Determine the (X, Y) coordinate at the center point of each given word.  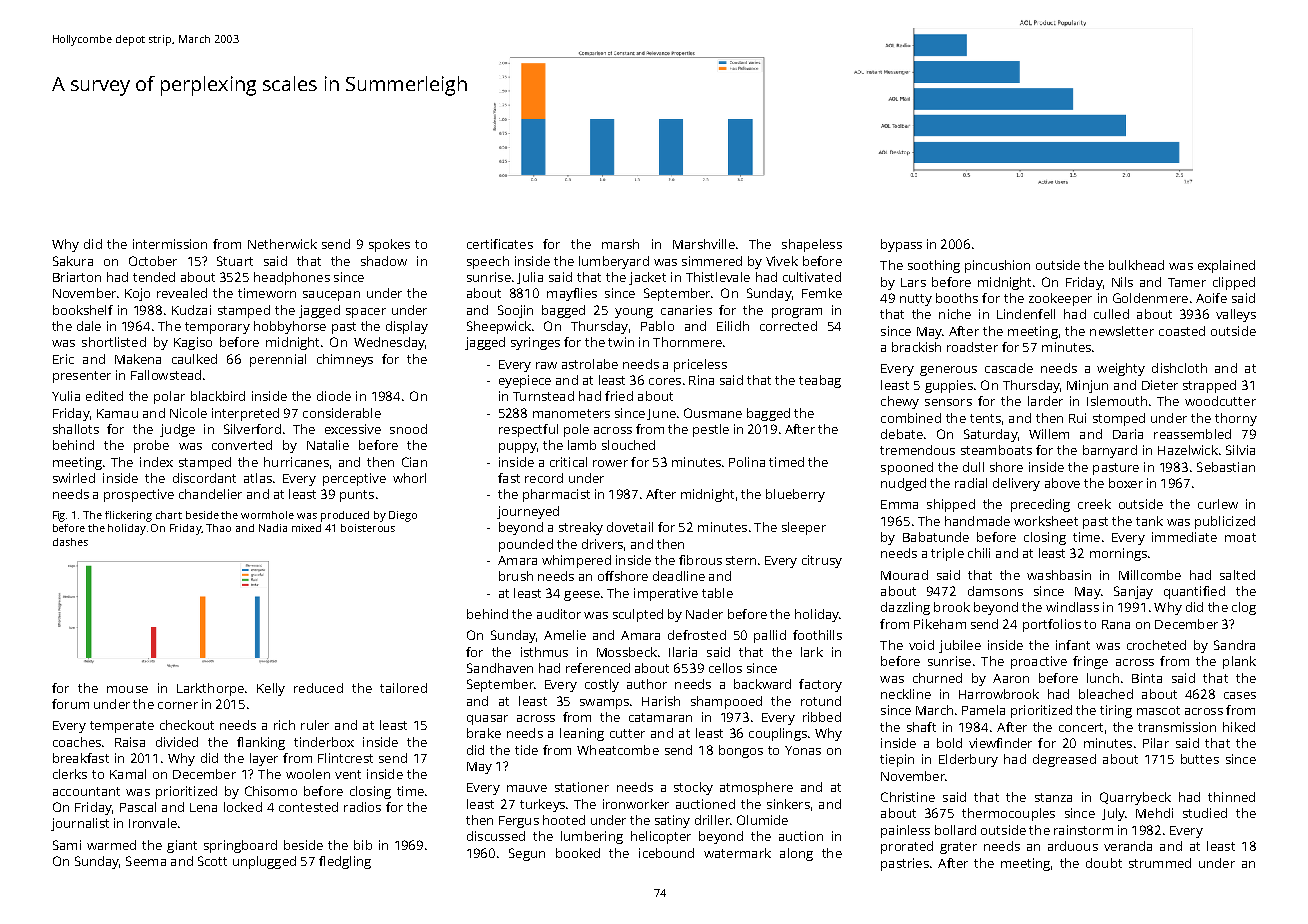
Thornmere (687, 342)
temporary (217, 328)
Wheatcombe (618, 750)
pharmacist (556, 495)
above (1062, 483)
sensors (948, 402)
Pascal (138, 807)
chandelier (210, 494)
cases (1240, 695)
